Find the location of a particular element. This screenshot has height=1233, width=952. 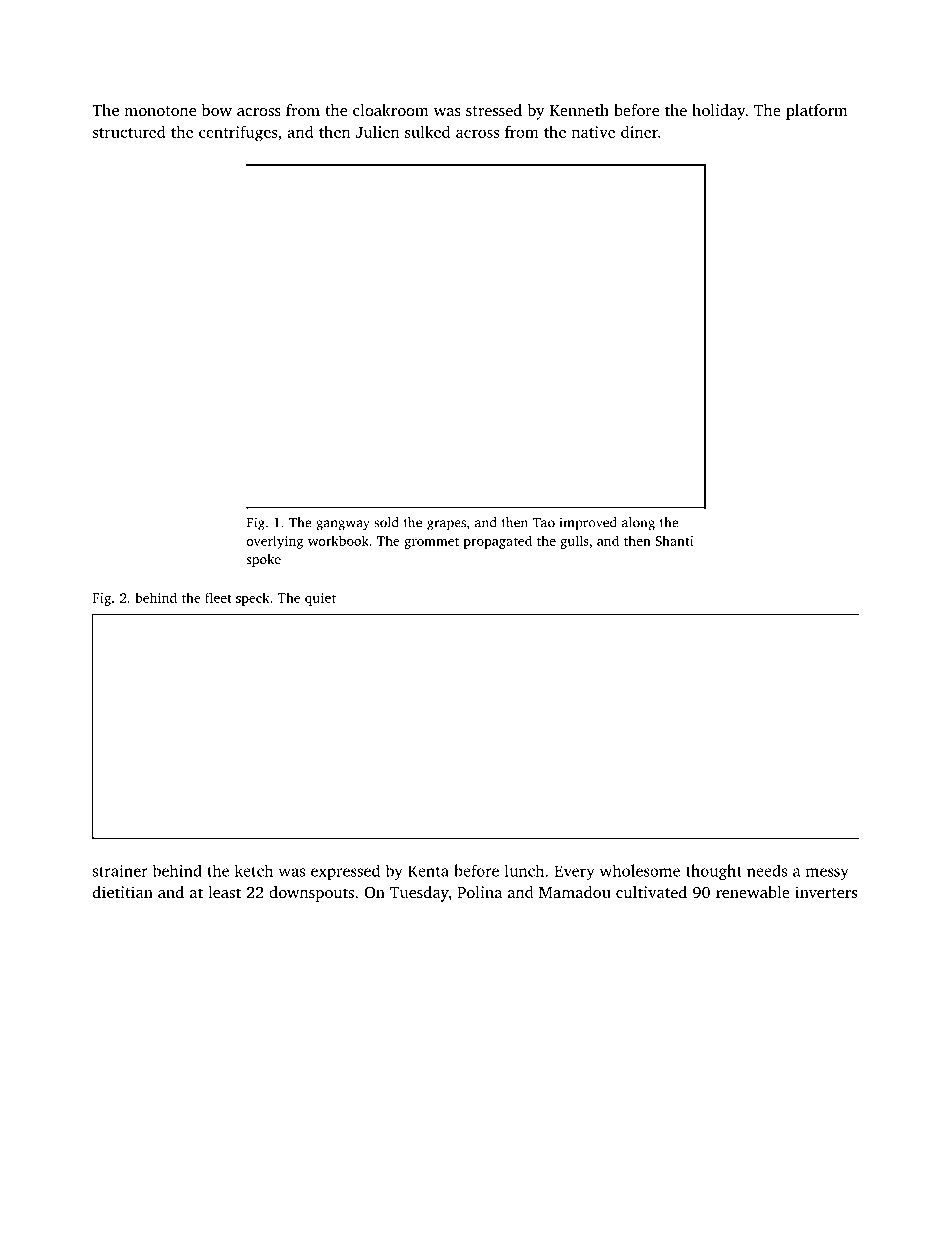

ketch is located at coordinates (254, 870).
